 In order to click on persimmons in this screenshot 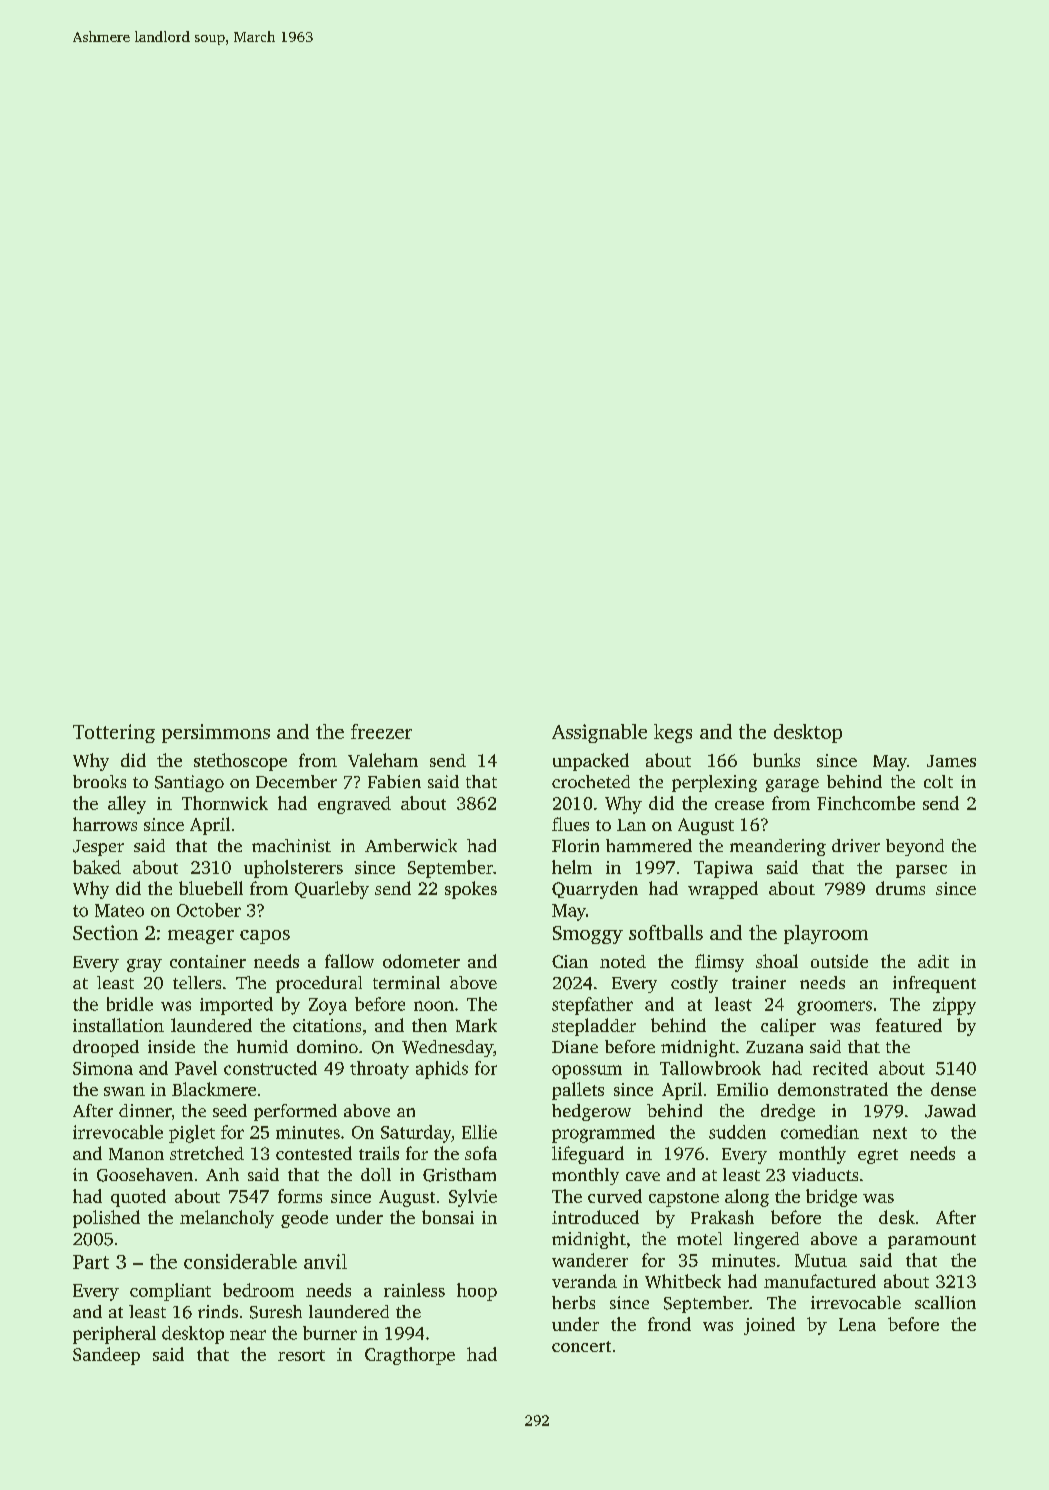, I will do `click(216, 733)`.
